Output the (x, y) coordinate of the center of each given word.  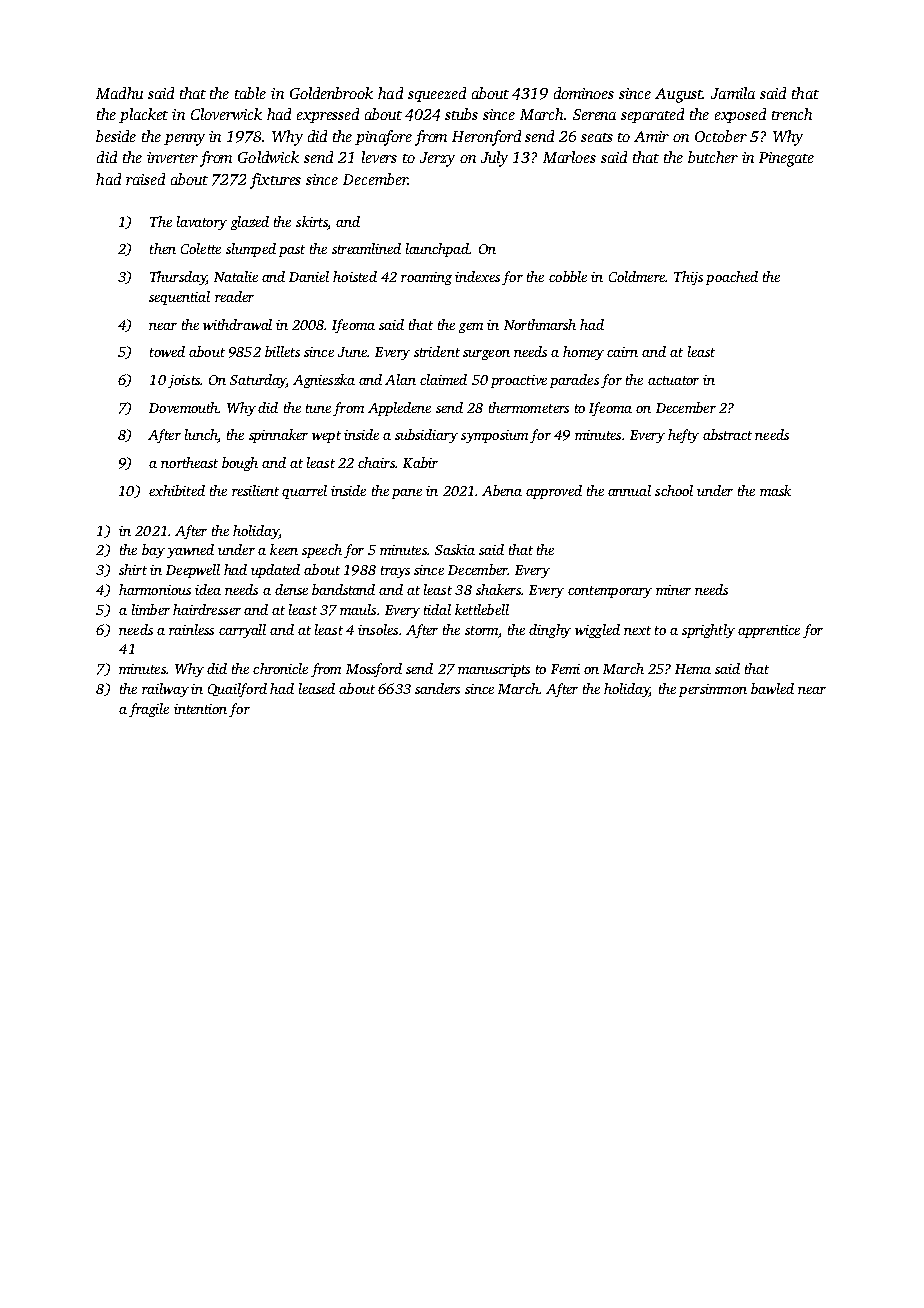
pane (407, 494)
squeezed (437, 94)
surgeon (486, 355)
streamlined (366, 248)
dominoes (584, 93)
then (163, 248)
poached (732, 278)
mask (775, 490)
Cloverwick (226, 114)
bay (153, 551)
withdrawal (237, 324)
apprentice (769, 631)
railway (165, 690)
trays (395, 572)
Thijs (688, 278)
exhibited (177, 490)
